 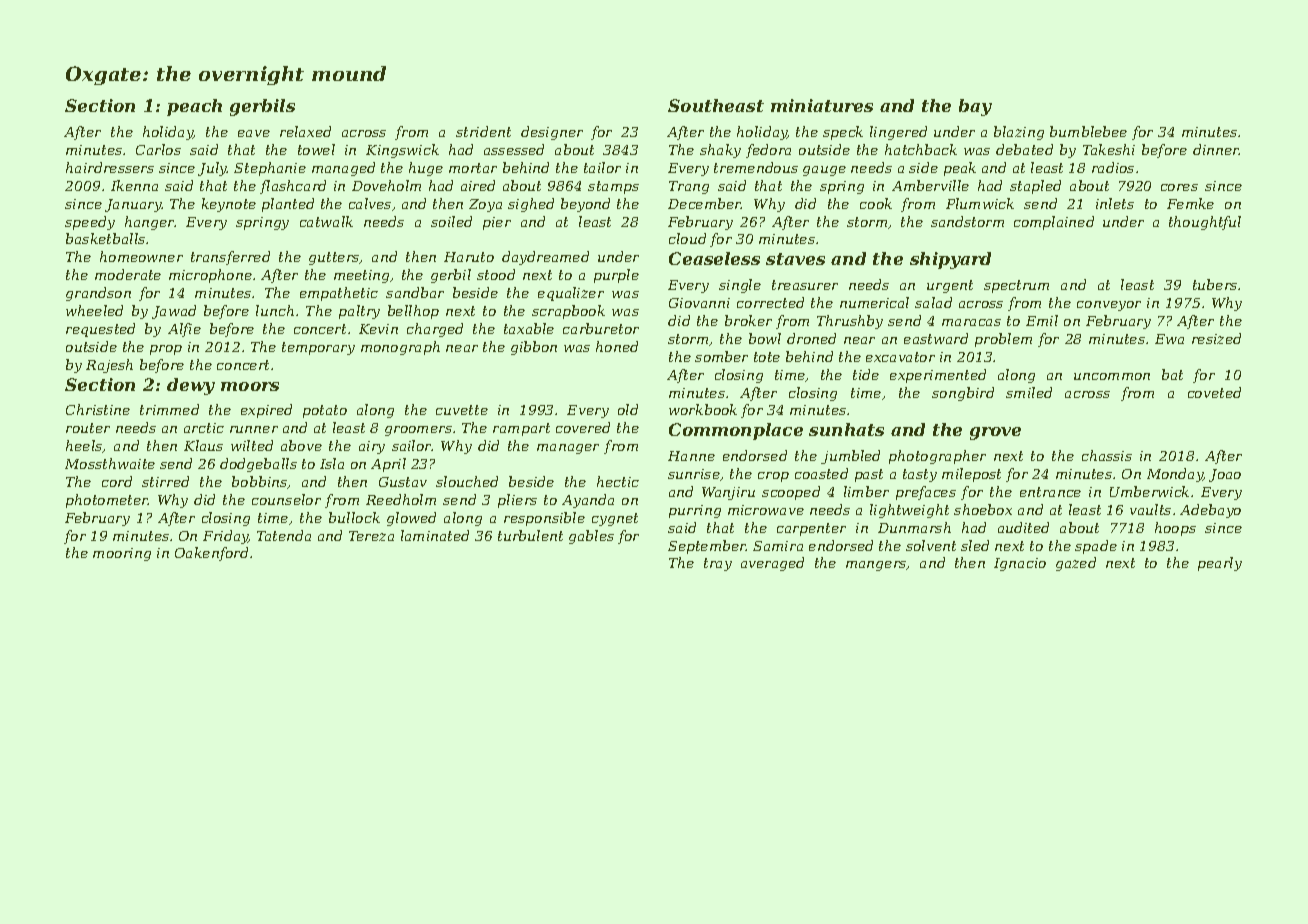 What do you see at coordinates (318, 348) in the document?
I see `temporary` at bounding box center [318, 348].
